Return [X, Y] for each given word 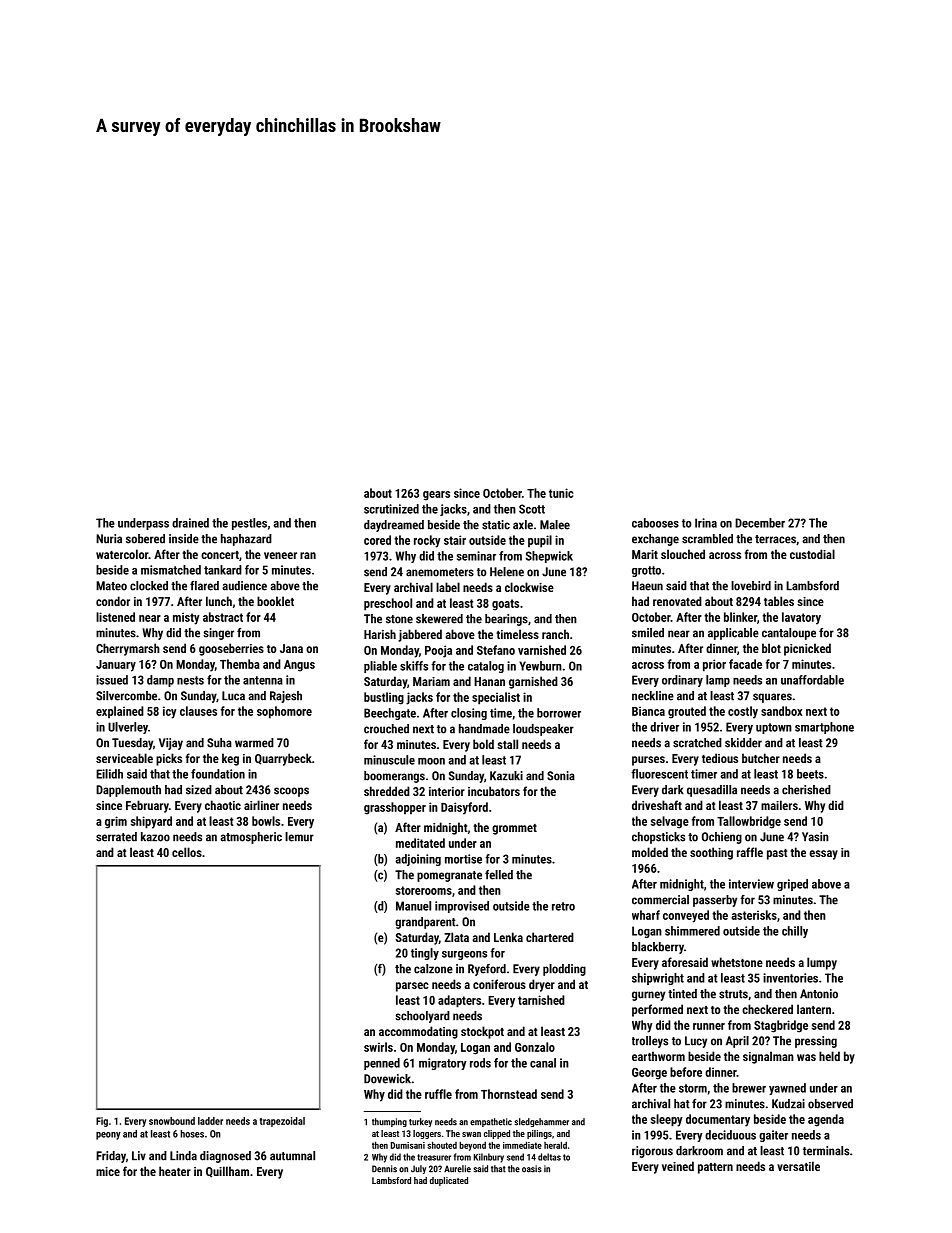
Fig [102, 1122]
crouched [386, 729]
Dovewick [387, 1079]
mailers [779, 805]
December [760, 523]
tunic [561, 493]
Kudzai [788, 1104]
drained [190, 523]
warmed [254, 743]
